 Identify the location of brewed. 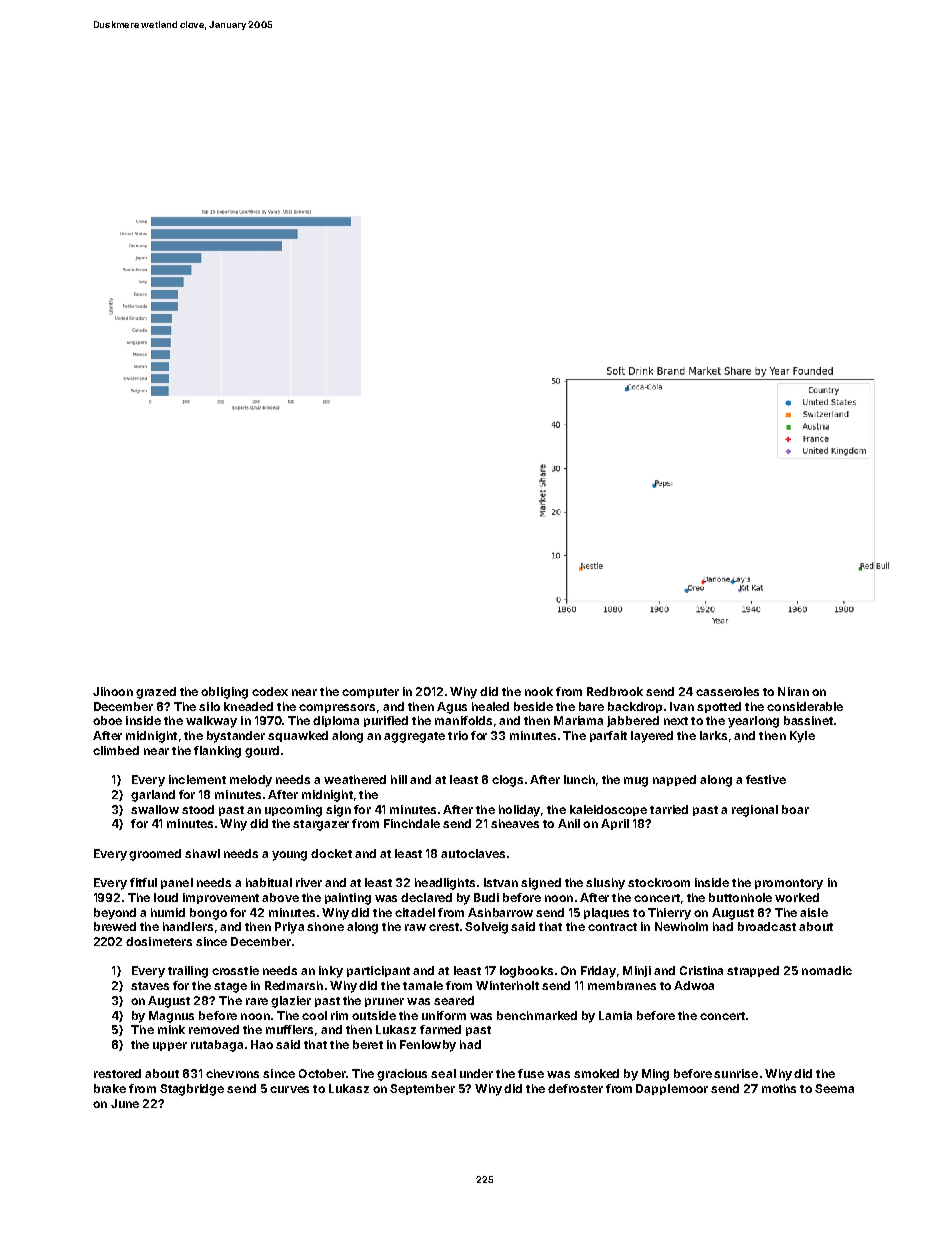
(115, 926).
